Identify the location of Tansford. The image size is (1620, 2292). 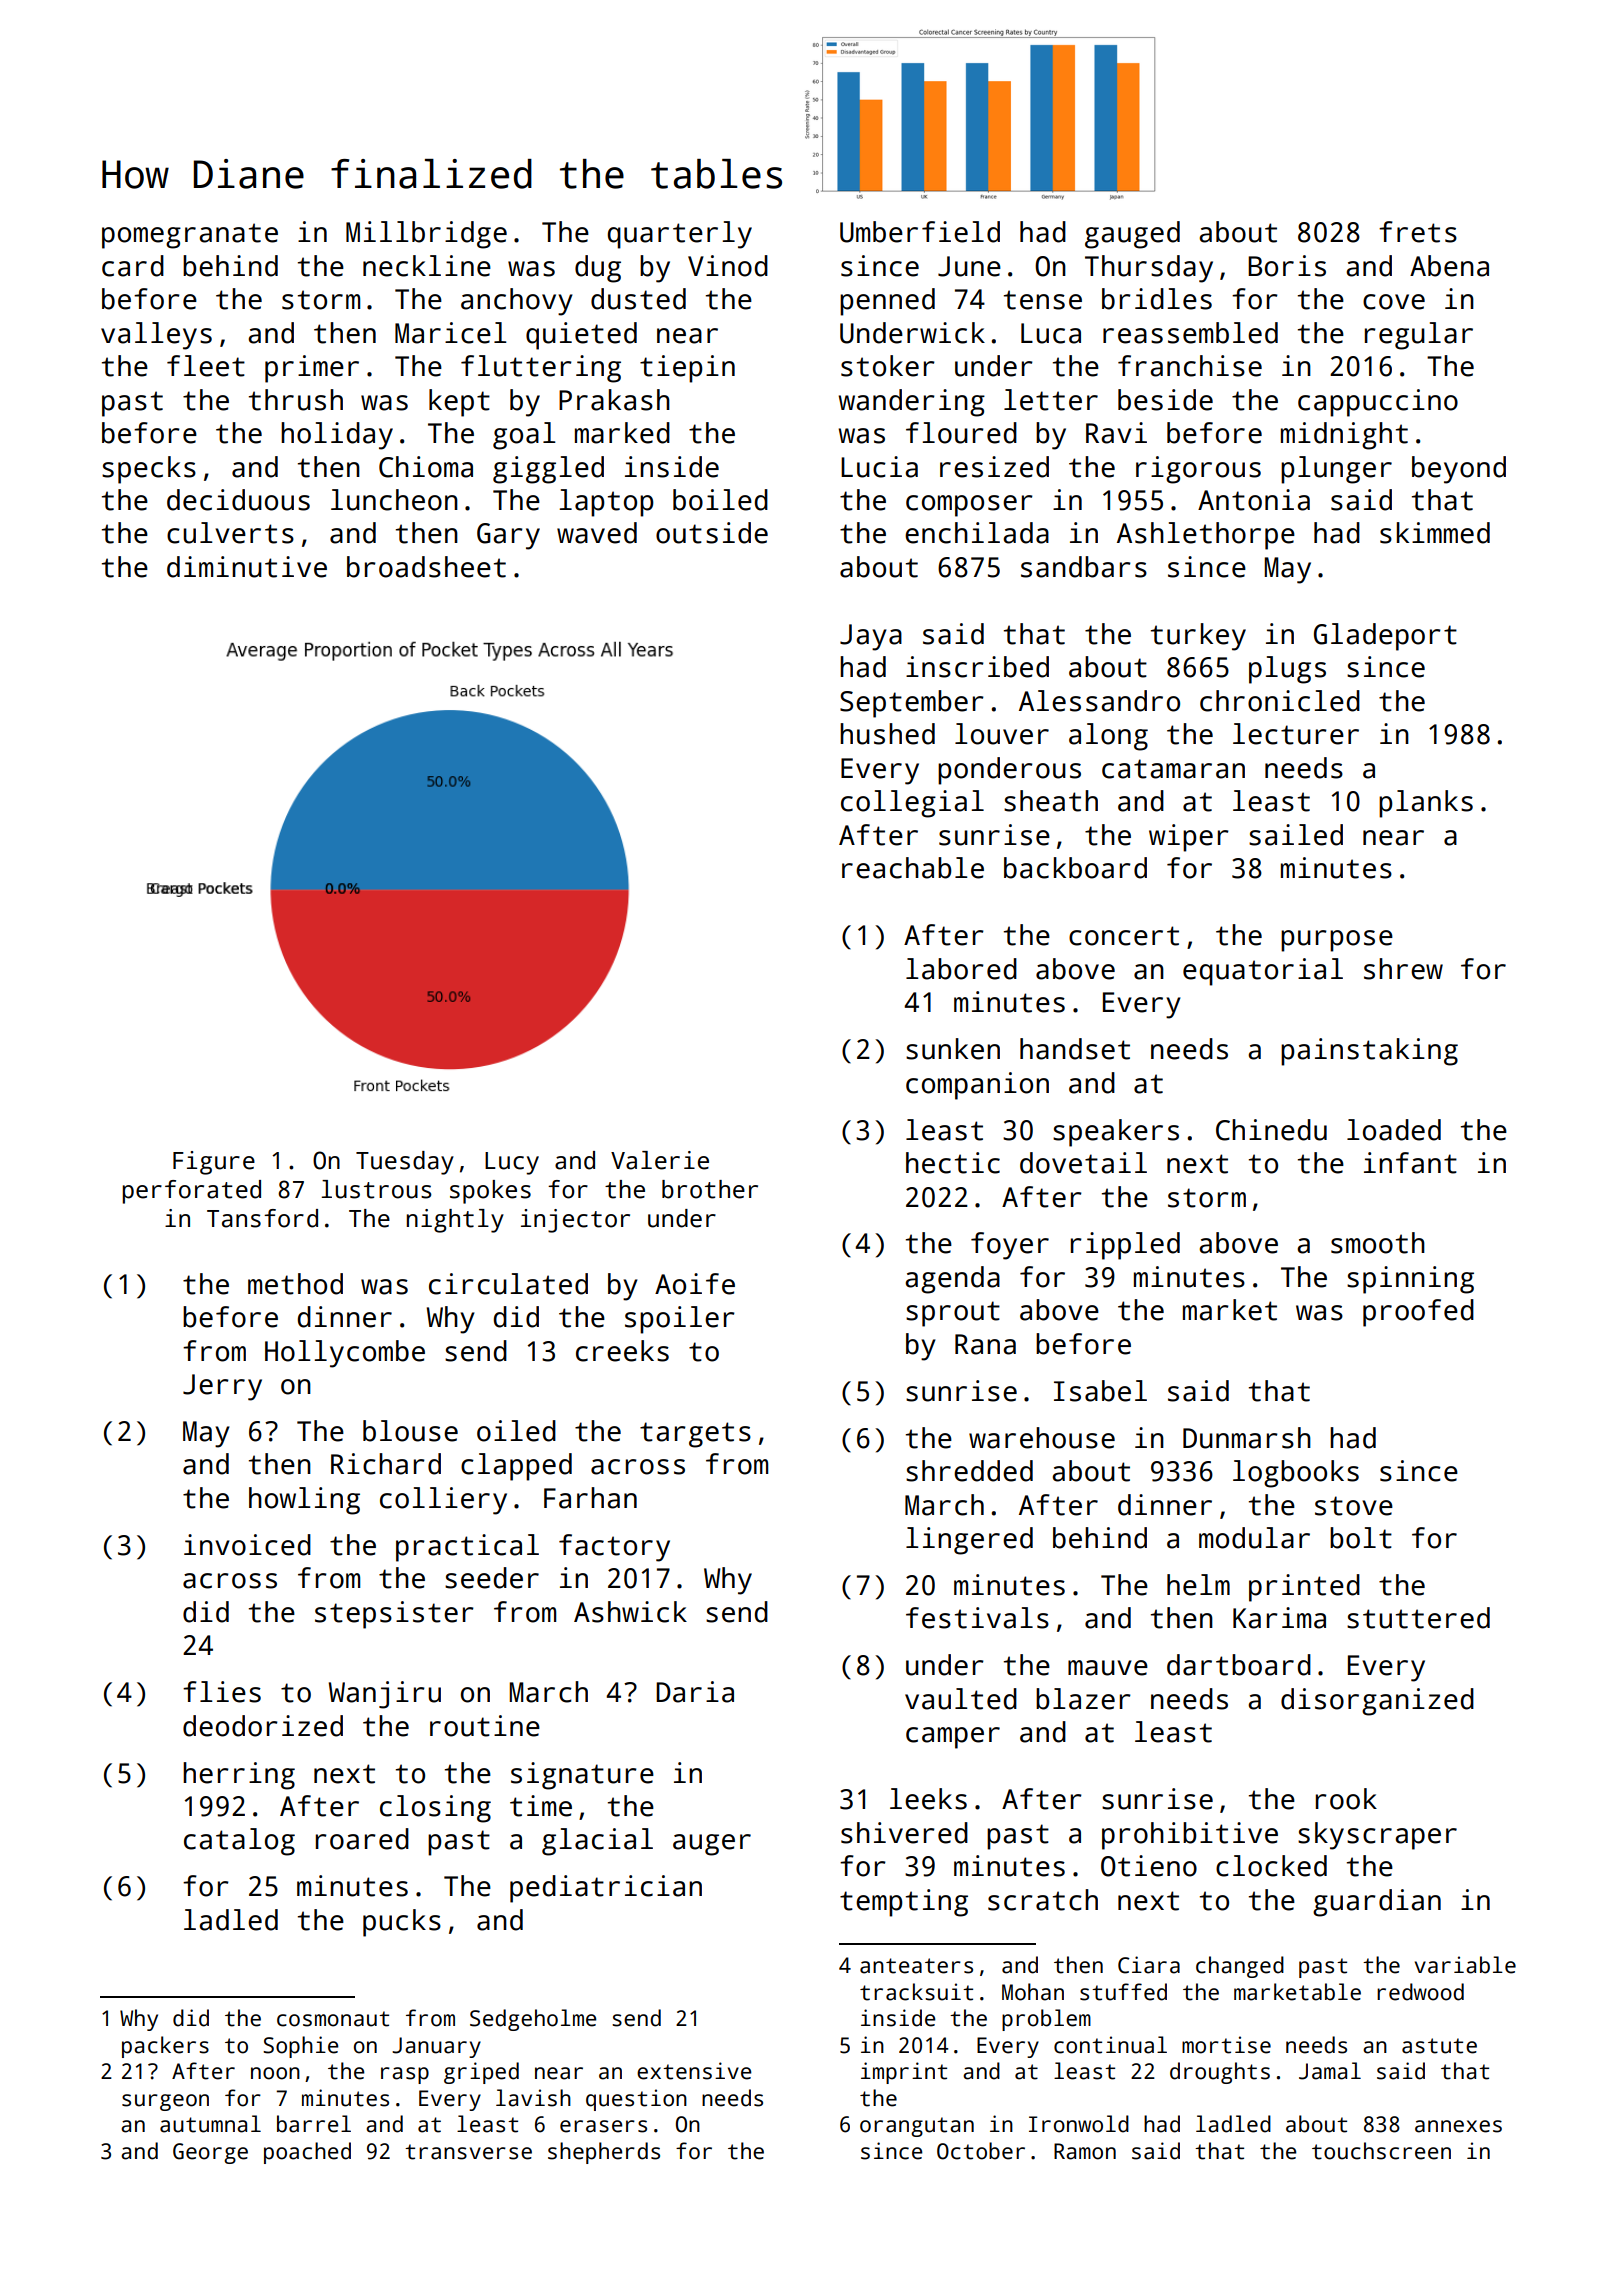
(262, 1218).
